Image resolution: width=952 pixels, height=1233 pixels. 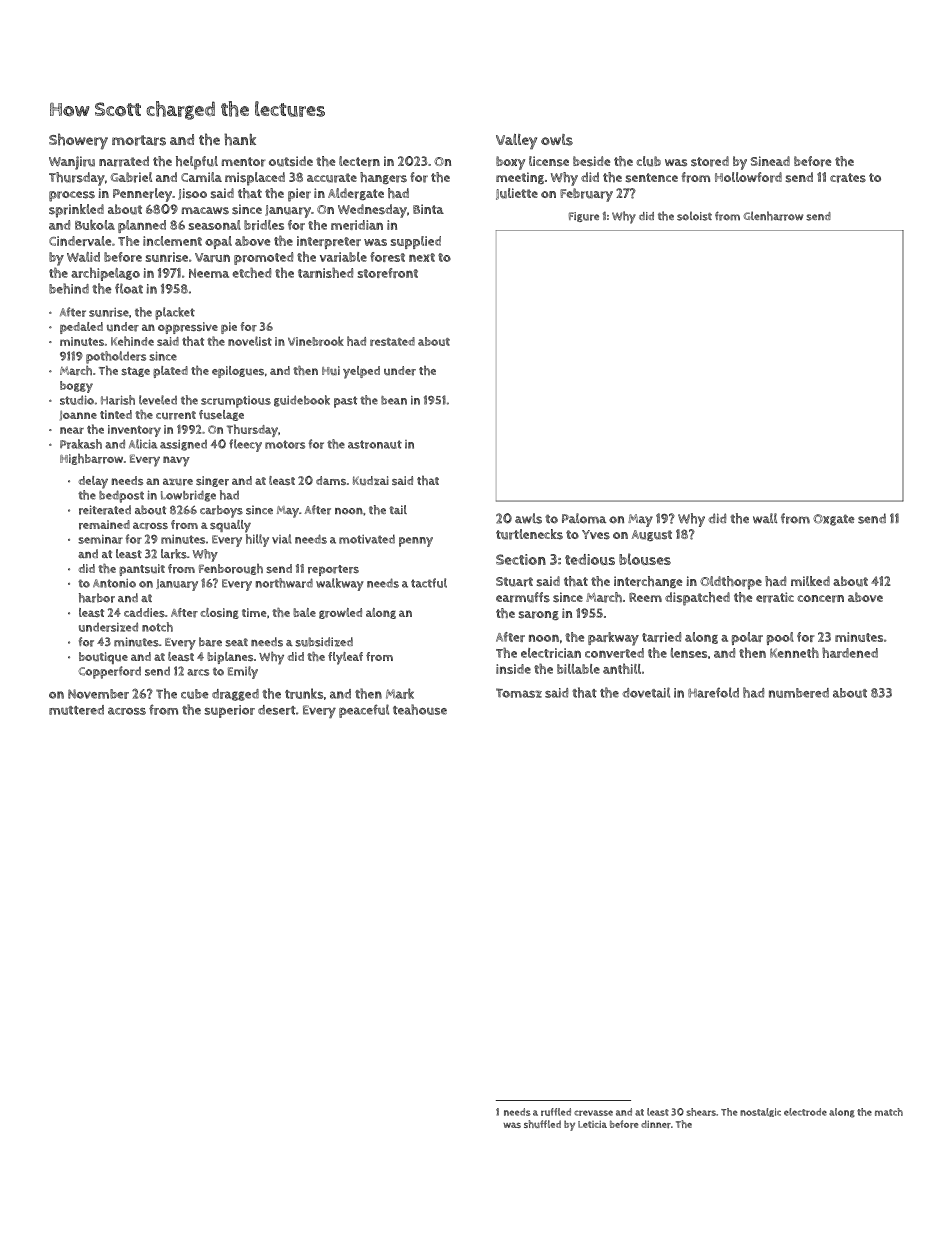 What do you see at coordinates (834, 520) in the document?
I see `Oxgate` at bounding box center [834, 520].
